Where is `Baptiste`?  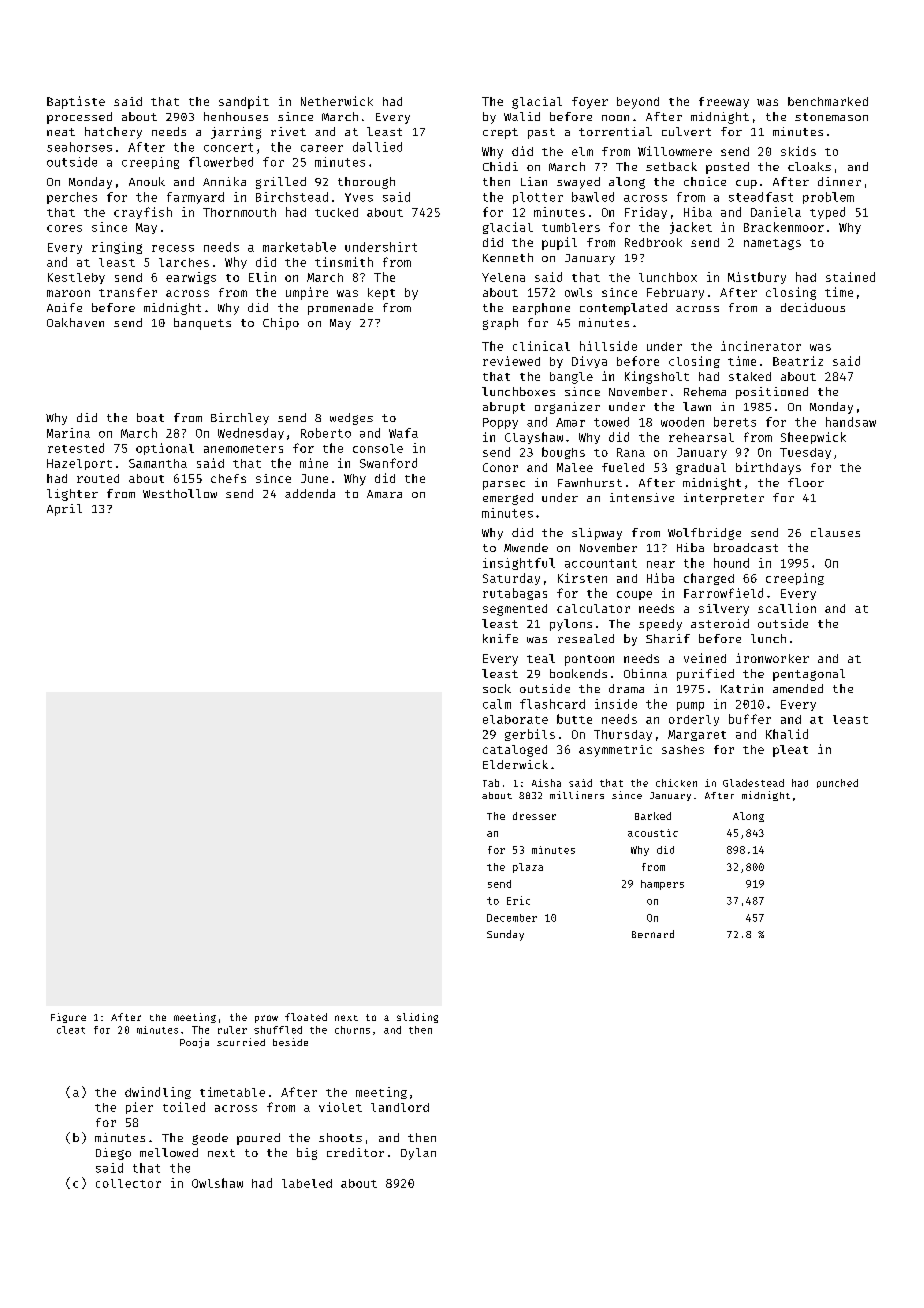
Baptiste is located at coordinates (76, 102).
